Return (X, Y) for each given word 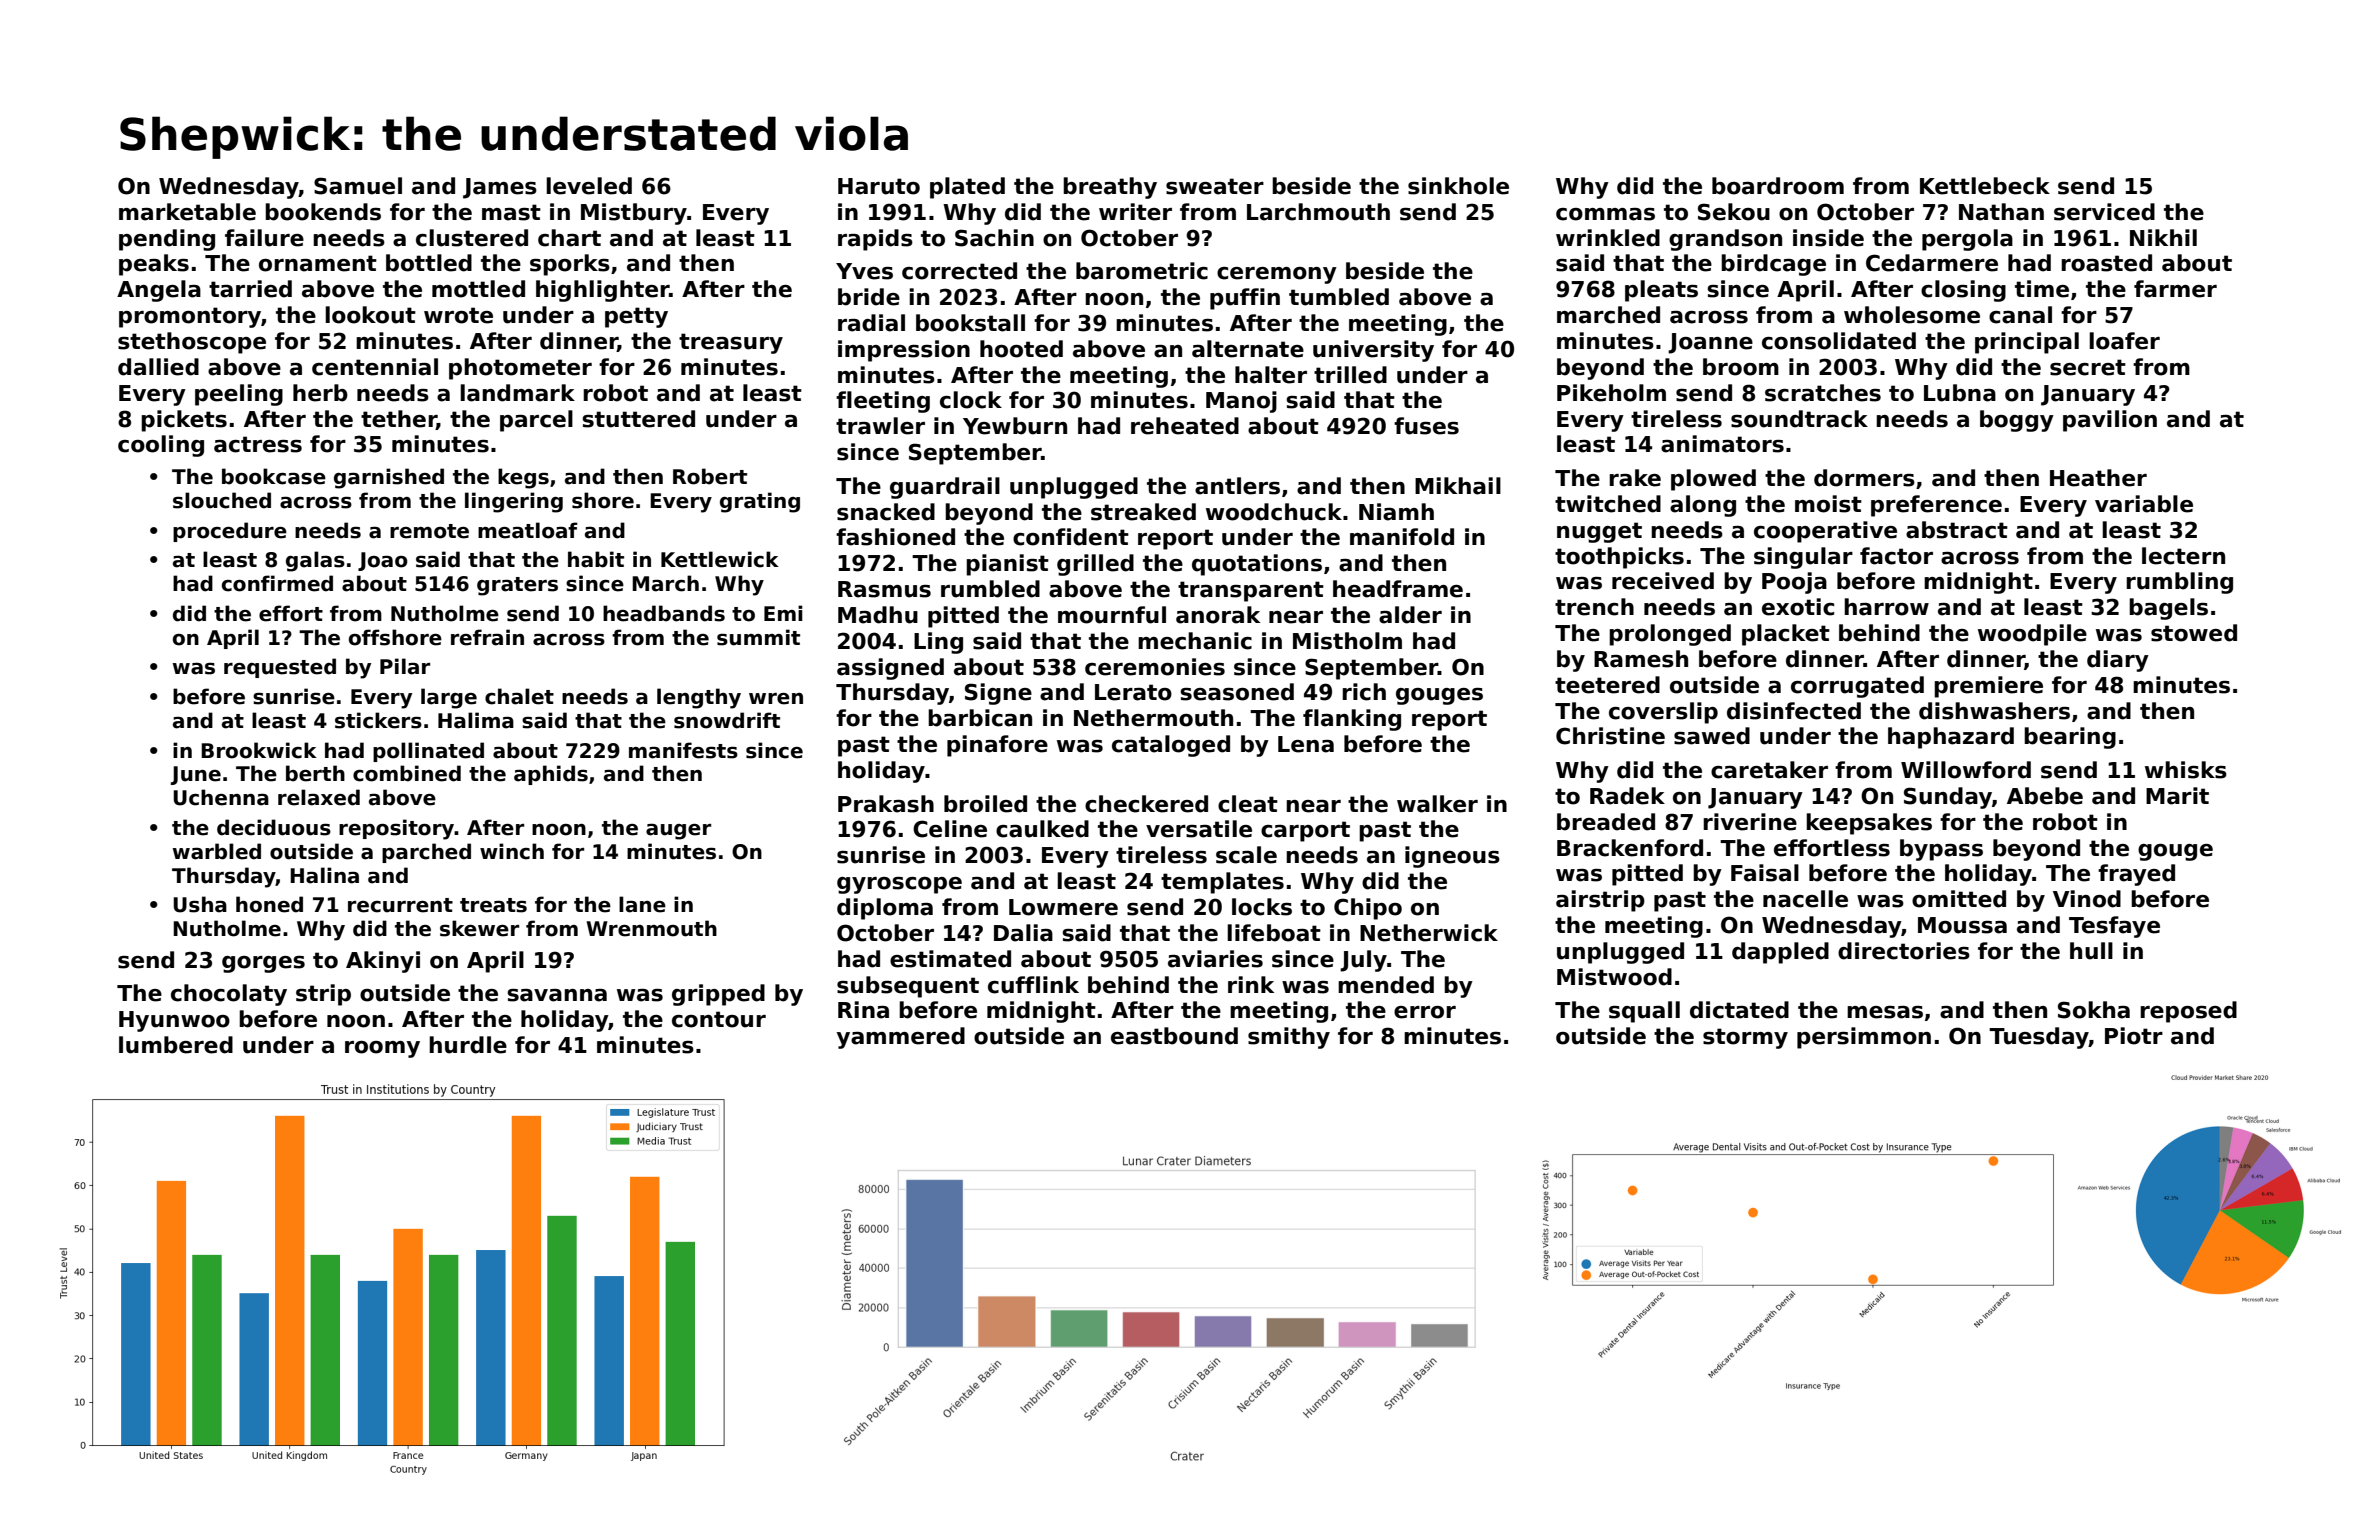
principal (2027, 343)
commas (1605, 214)
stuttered (638, 419)
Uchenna (221, 797)
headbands (664, 613)
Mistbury (634, 214)
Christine (1610, 736)
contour (719, 1019)
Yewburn (1015, 426)
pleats (1661, 291)
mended (1386, 985)
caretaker (1769, 770)
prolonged (1670, 635)
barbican (980, 718)
